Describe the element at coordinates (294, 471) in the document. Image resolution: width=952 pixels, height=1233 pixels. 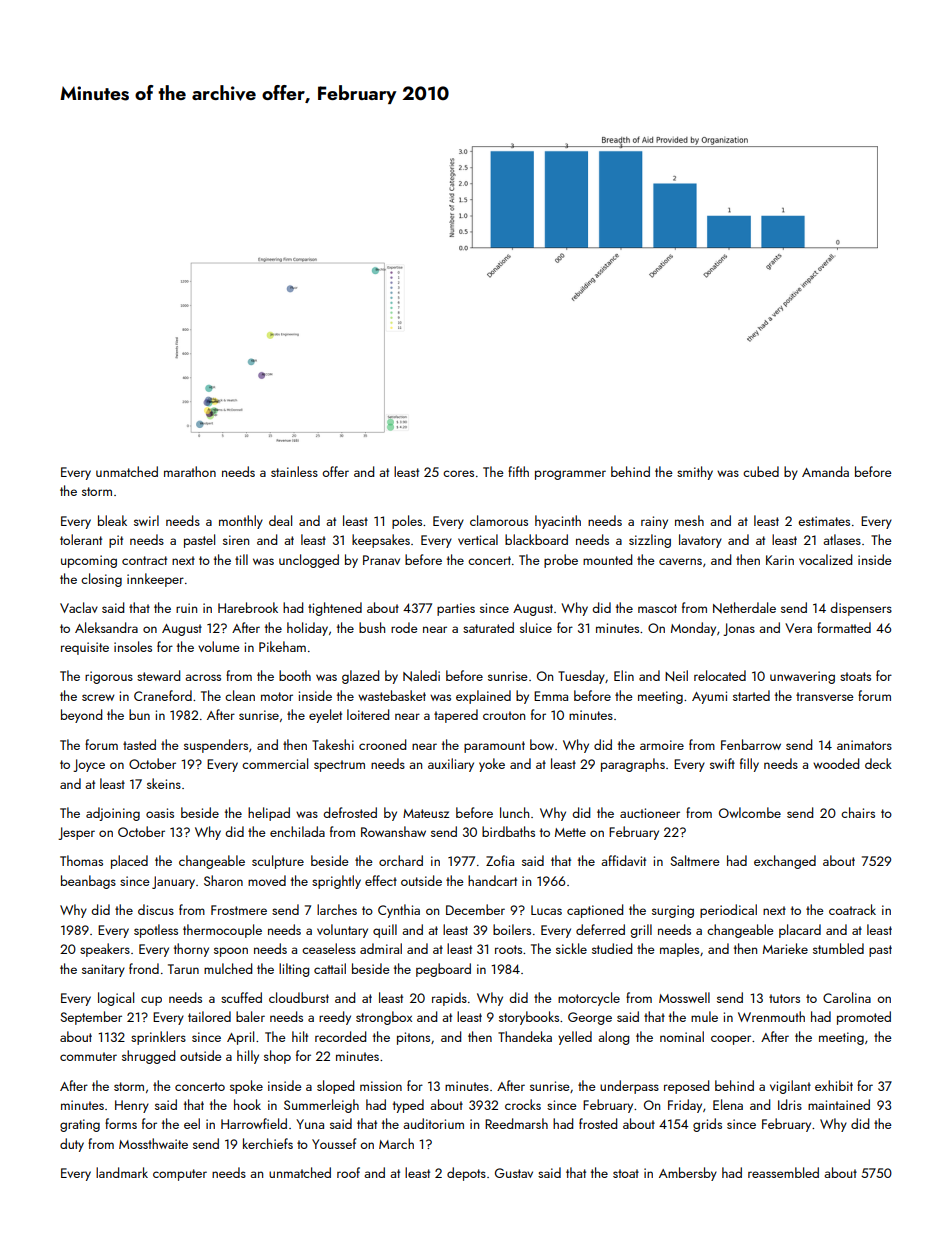
I see `stainless` at that location.
